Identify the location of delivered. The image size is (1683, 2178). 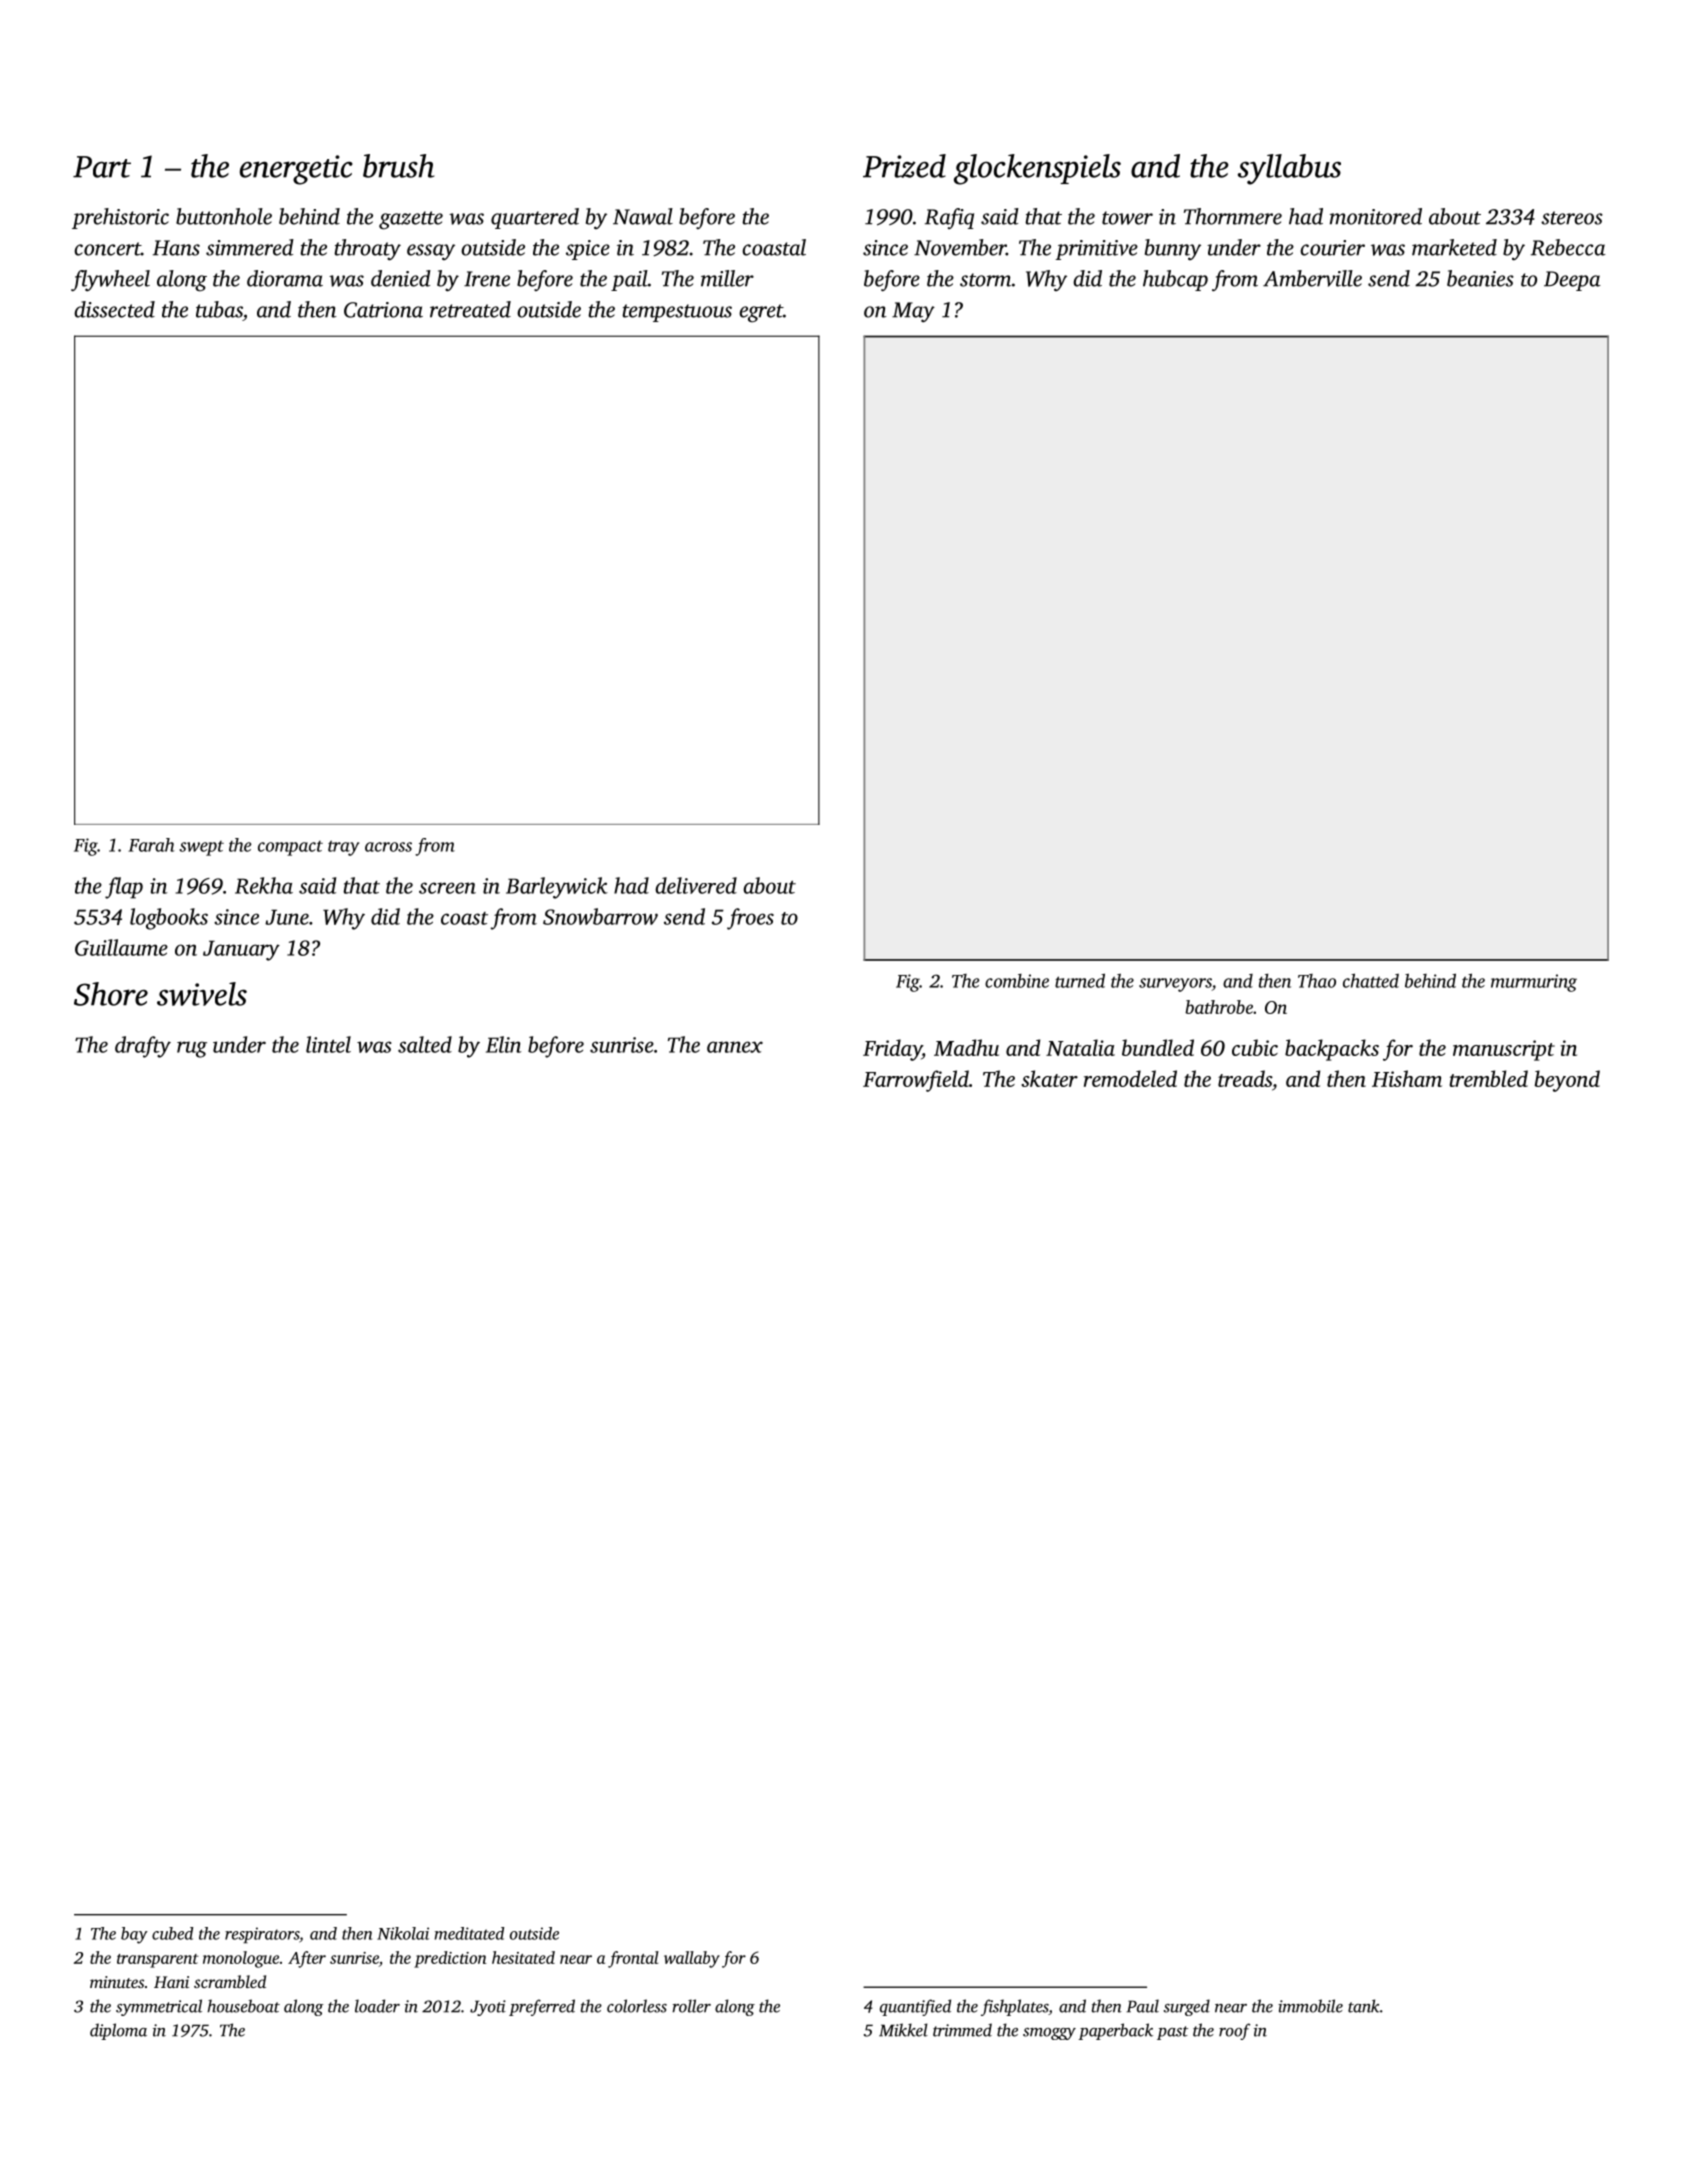
(696, 885).
